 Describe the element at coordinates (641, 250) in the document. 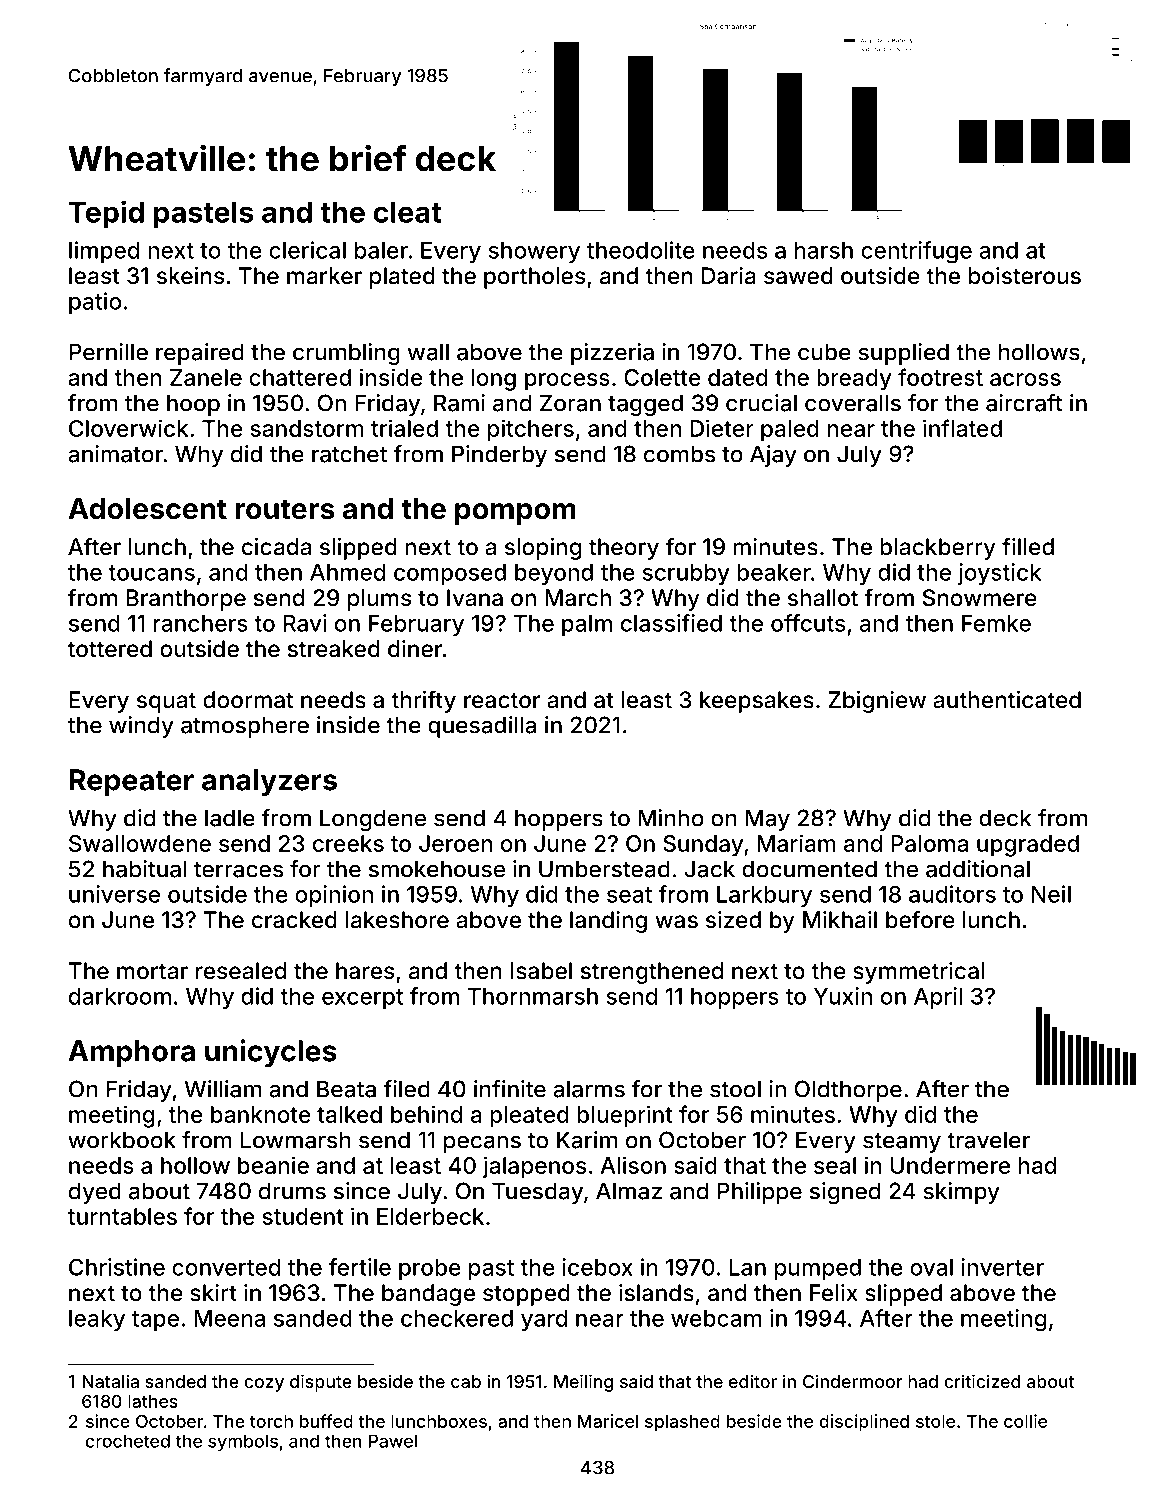

I see `theodolite` at that location.
